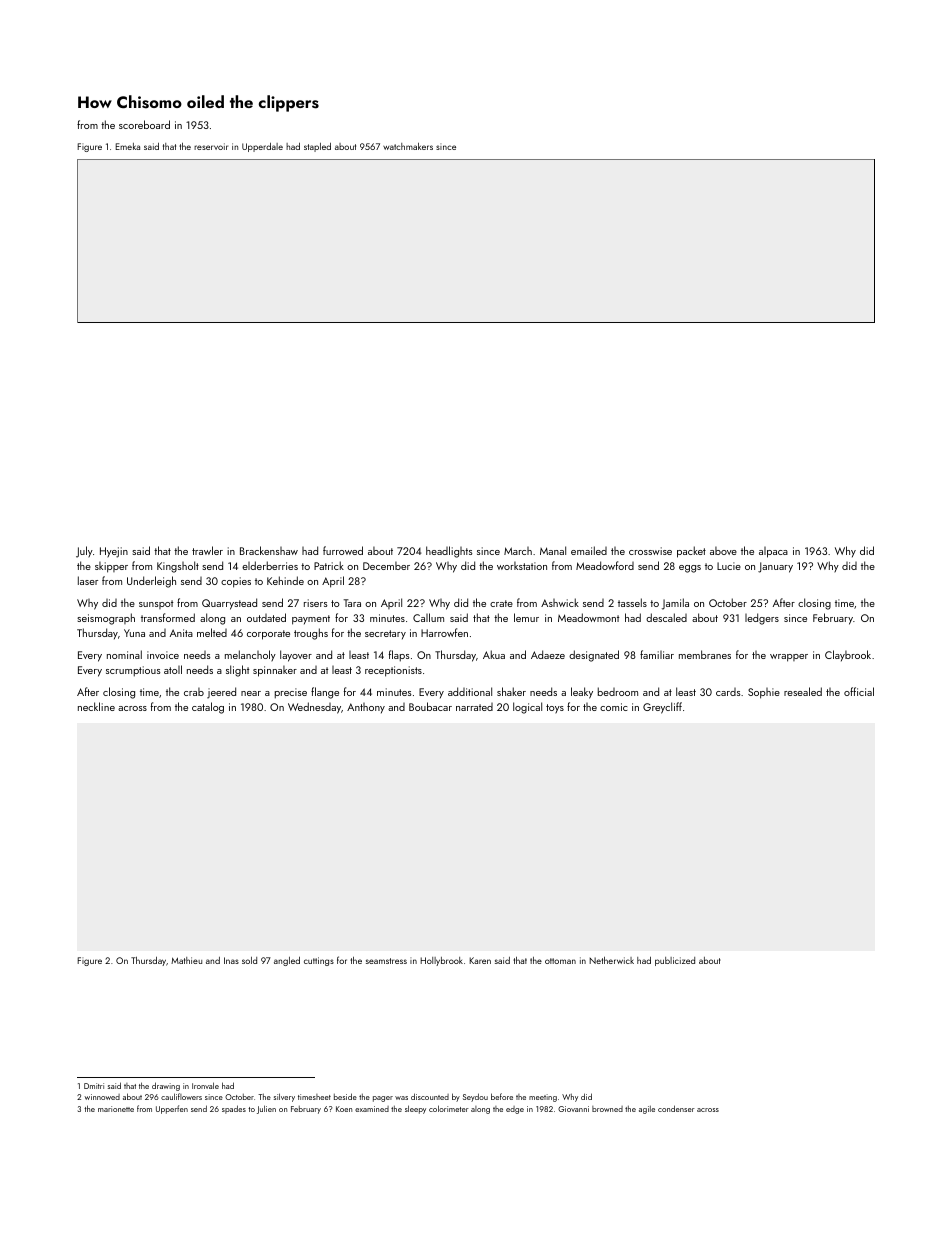 The width and height of the screenshot is (952, 1233). What do you see at coordinates (764, 693) in the screenshot?
I see `Sophie` at bounding box center [764, 693].
